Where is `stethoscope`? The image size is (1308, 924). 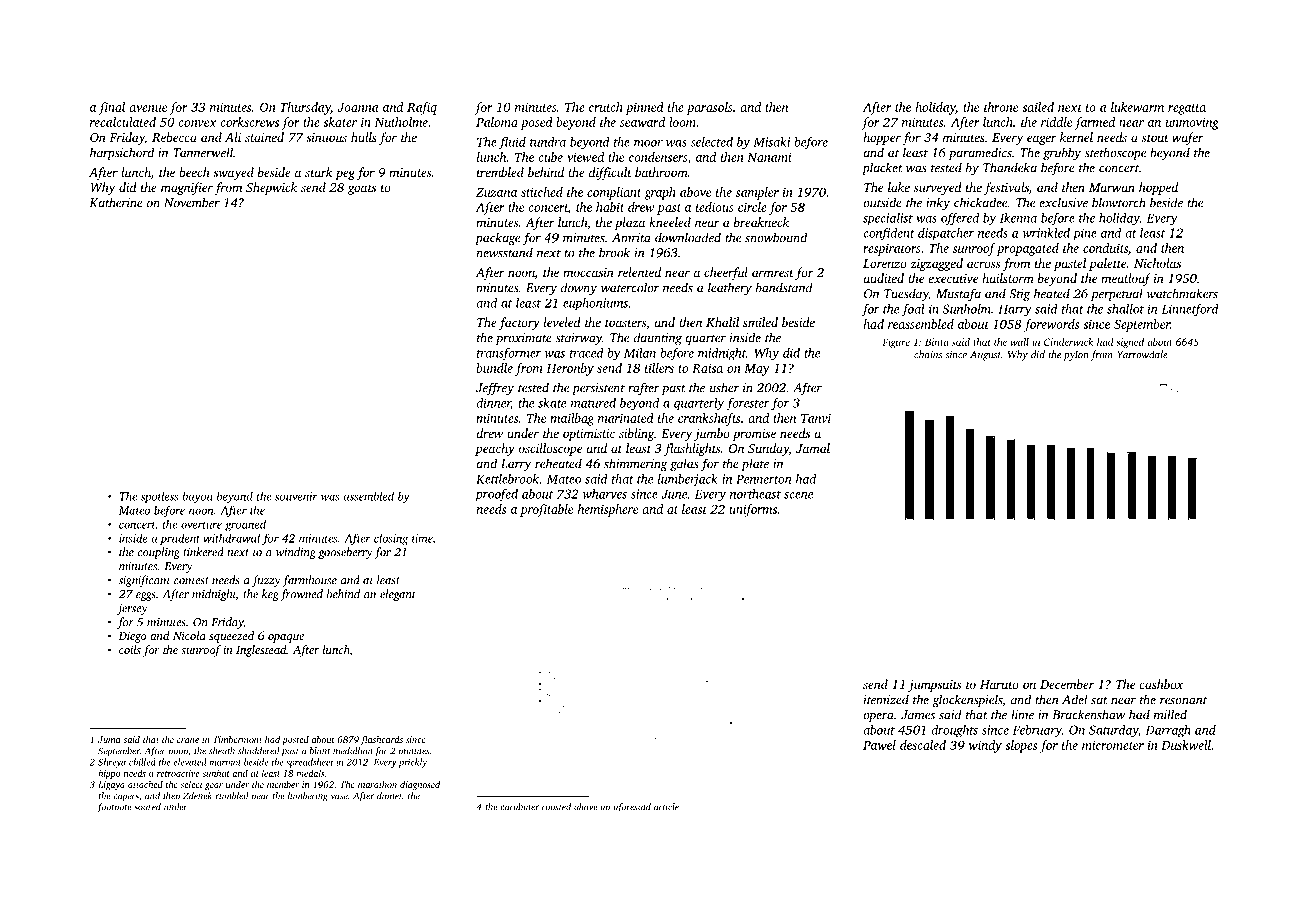
stethoscope is located at coordinates (1115, 153).
